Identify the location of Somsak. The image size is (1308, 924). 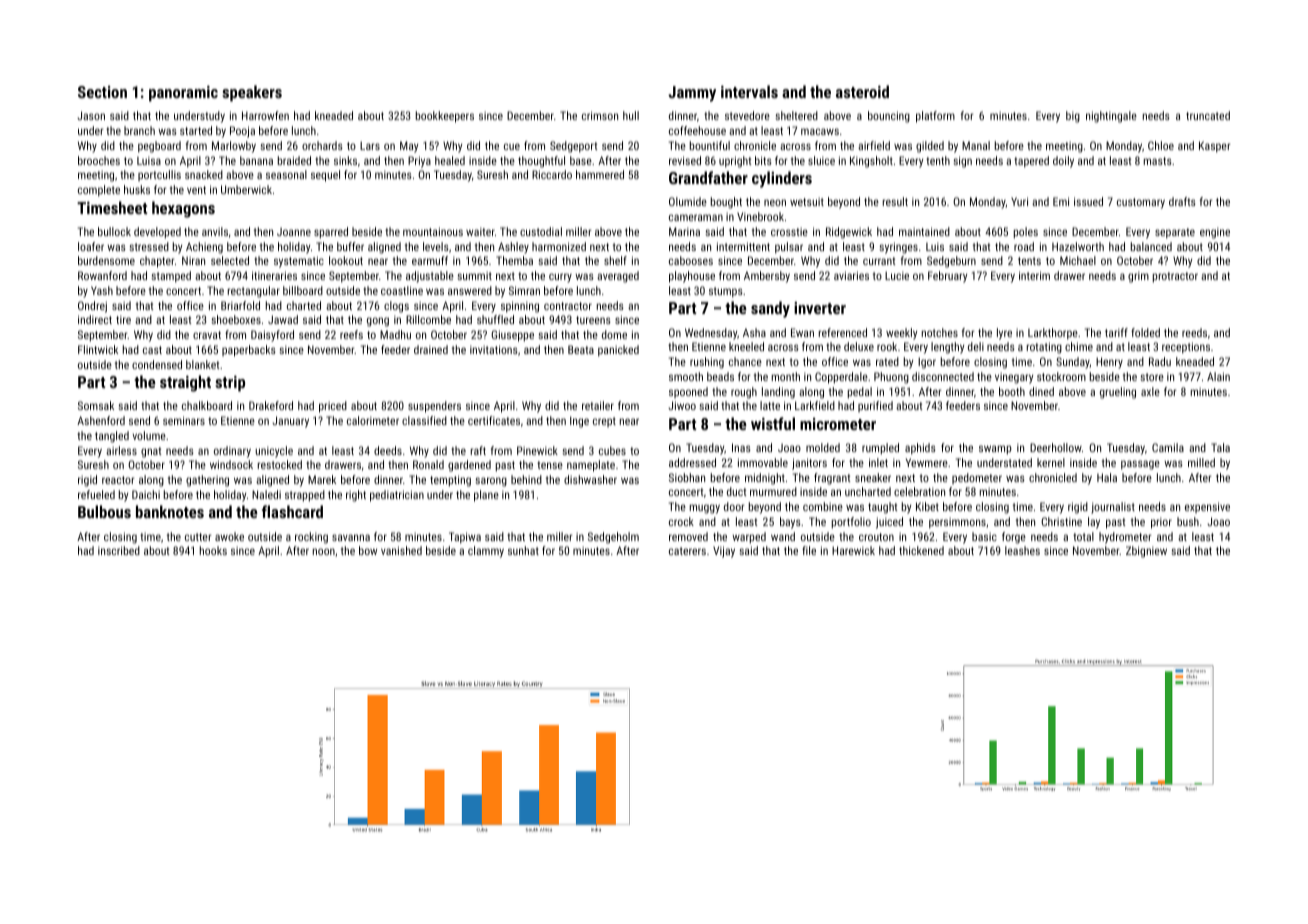
(96, 405).
